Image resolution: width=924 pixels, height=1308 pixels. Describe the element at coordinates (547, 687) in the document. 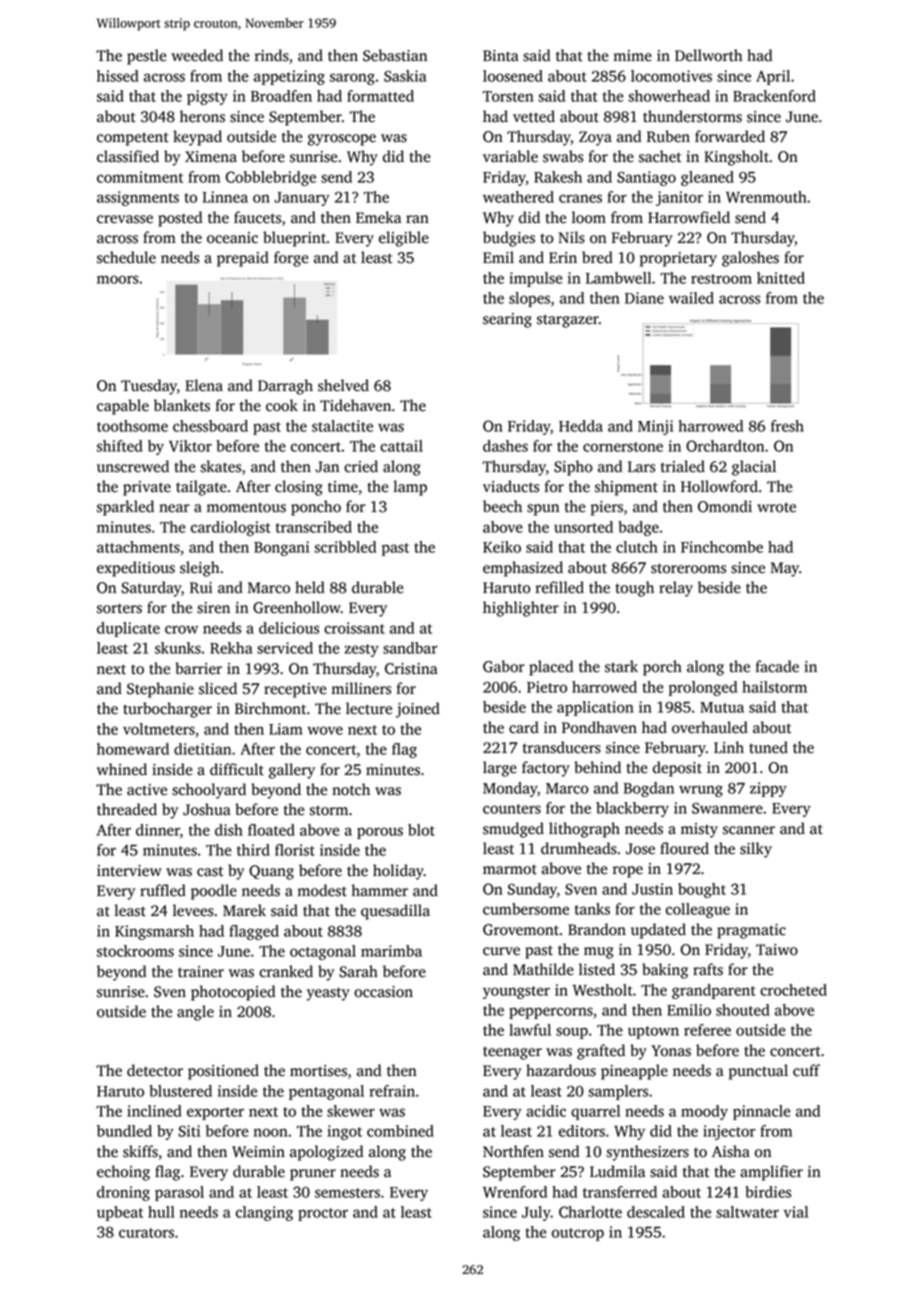

I see `Pietro` at that location.
